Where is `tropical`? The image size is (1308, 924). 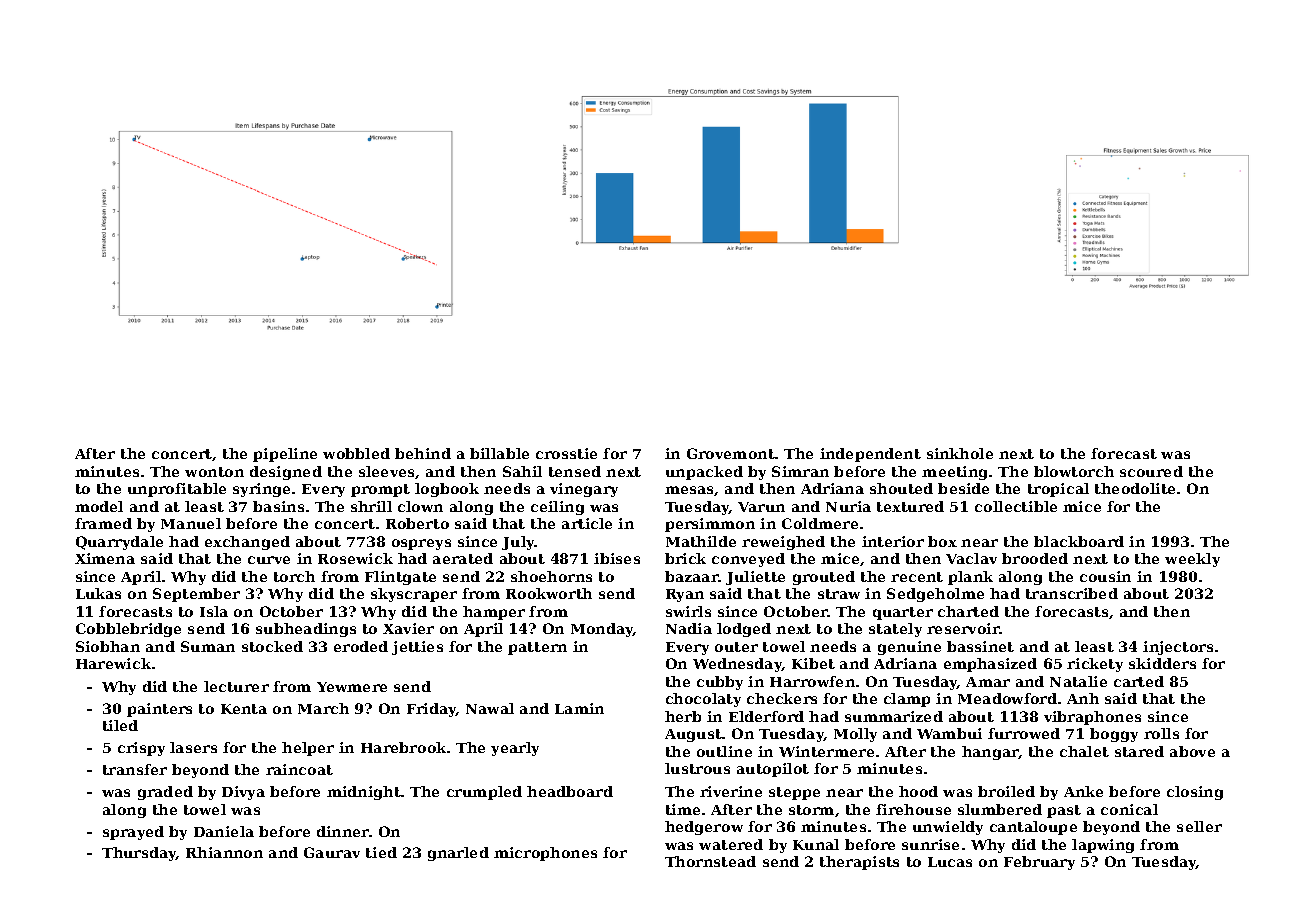
tropical is located at coordinates (1058, 490).
